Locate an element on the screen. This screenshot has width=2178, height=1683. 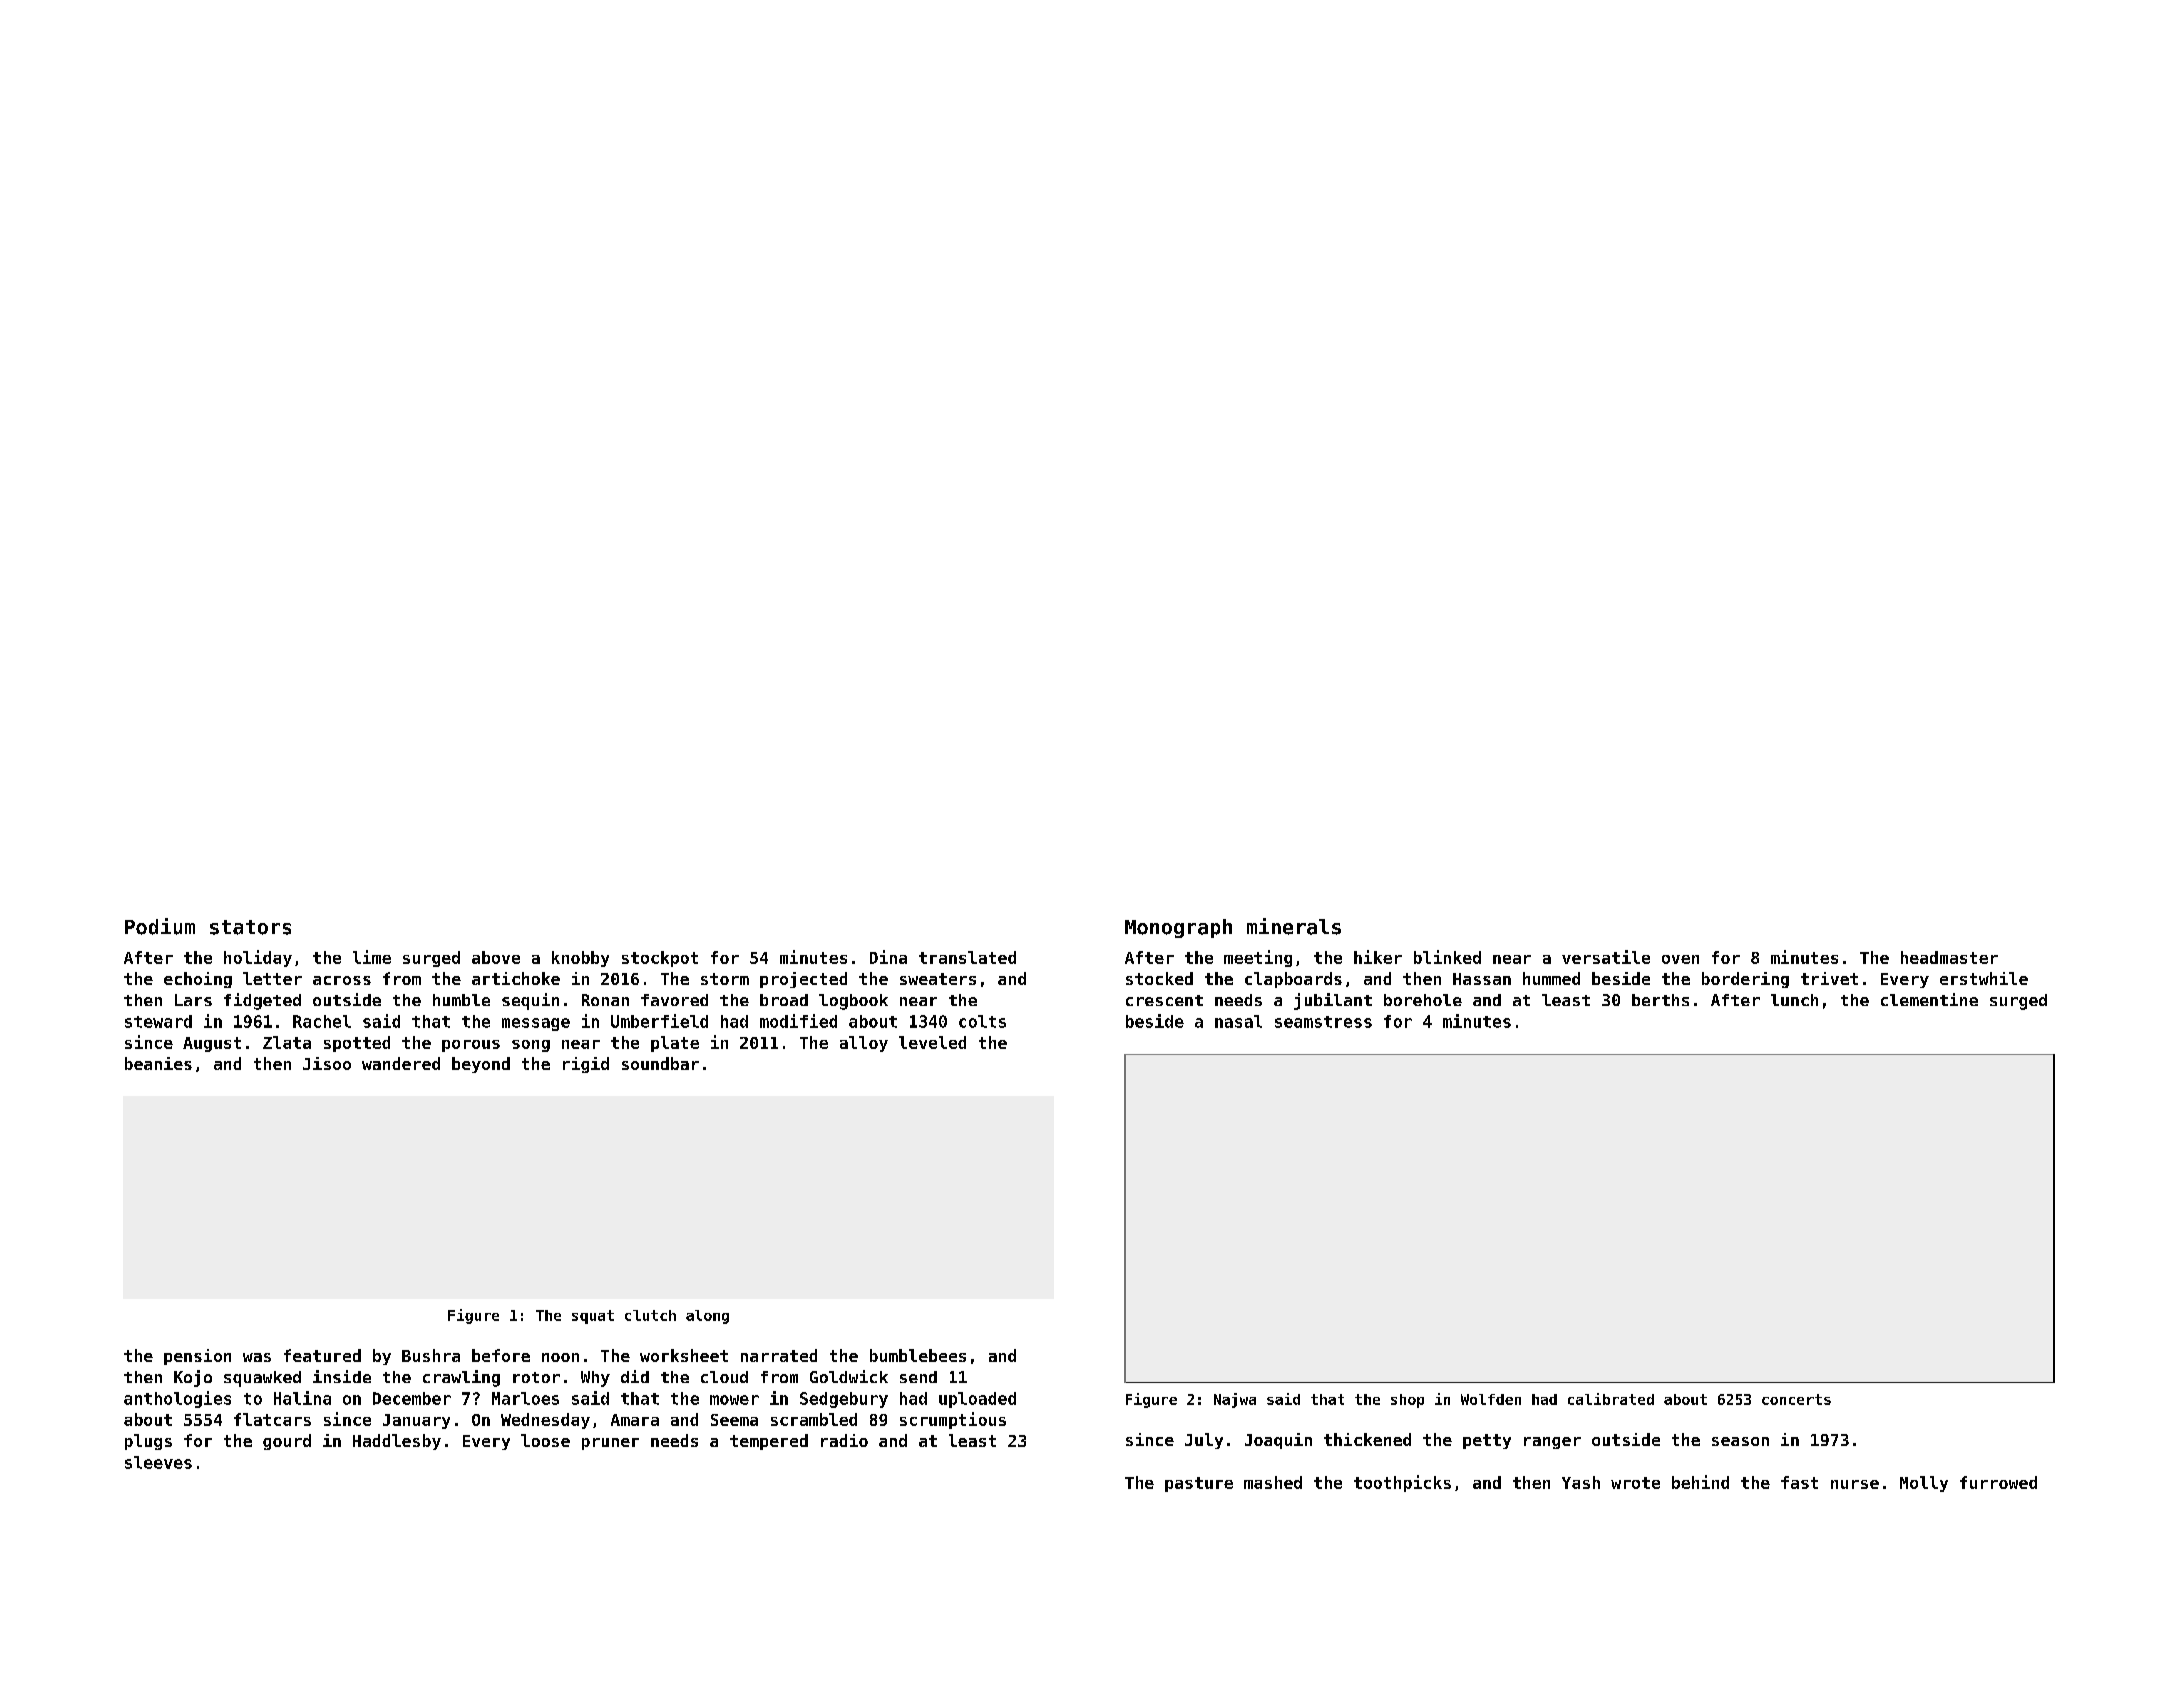
stocked is located at coordinates (1159, 978).
